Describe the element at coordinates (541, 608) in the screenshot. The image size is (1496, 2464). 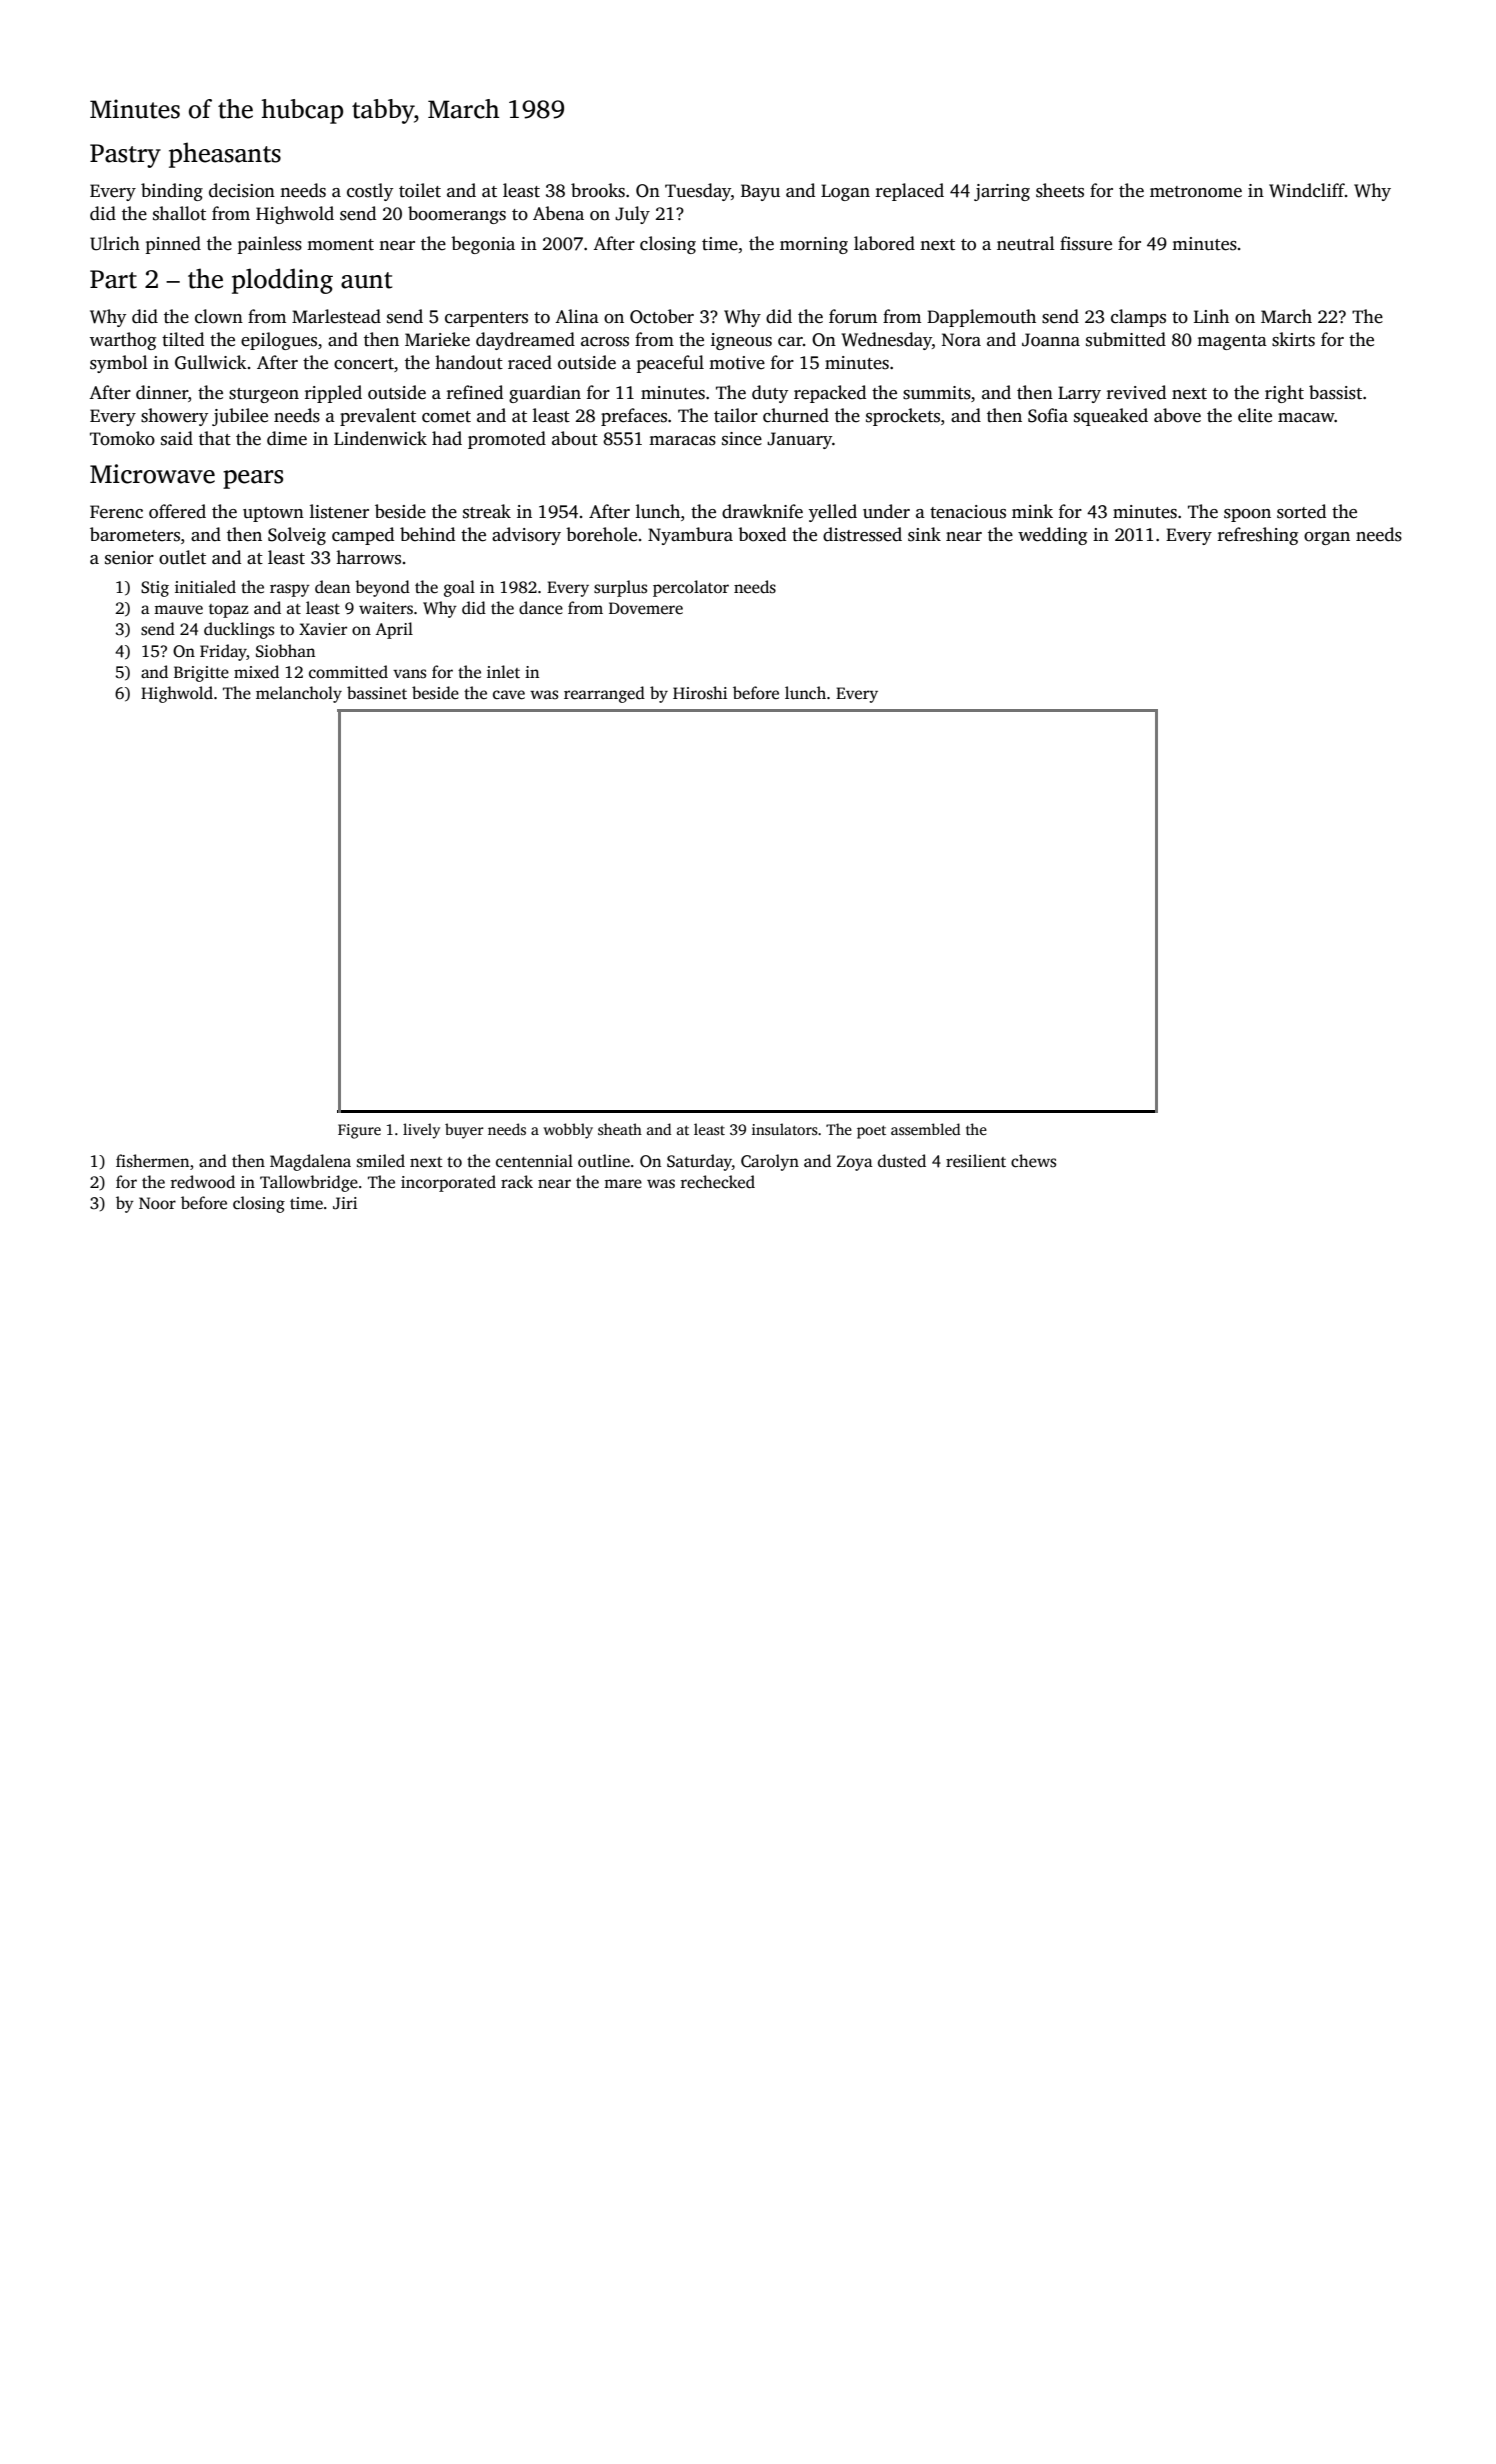
I see `dance` at that location.
